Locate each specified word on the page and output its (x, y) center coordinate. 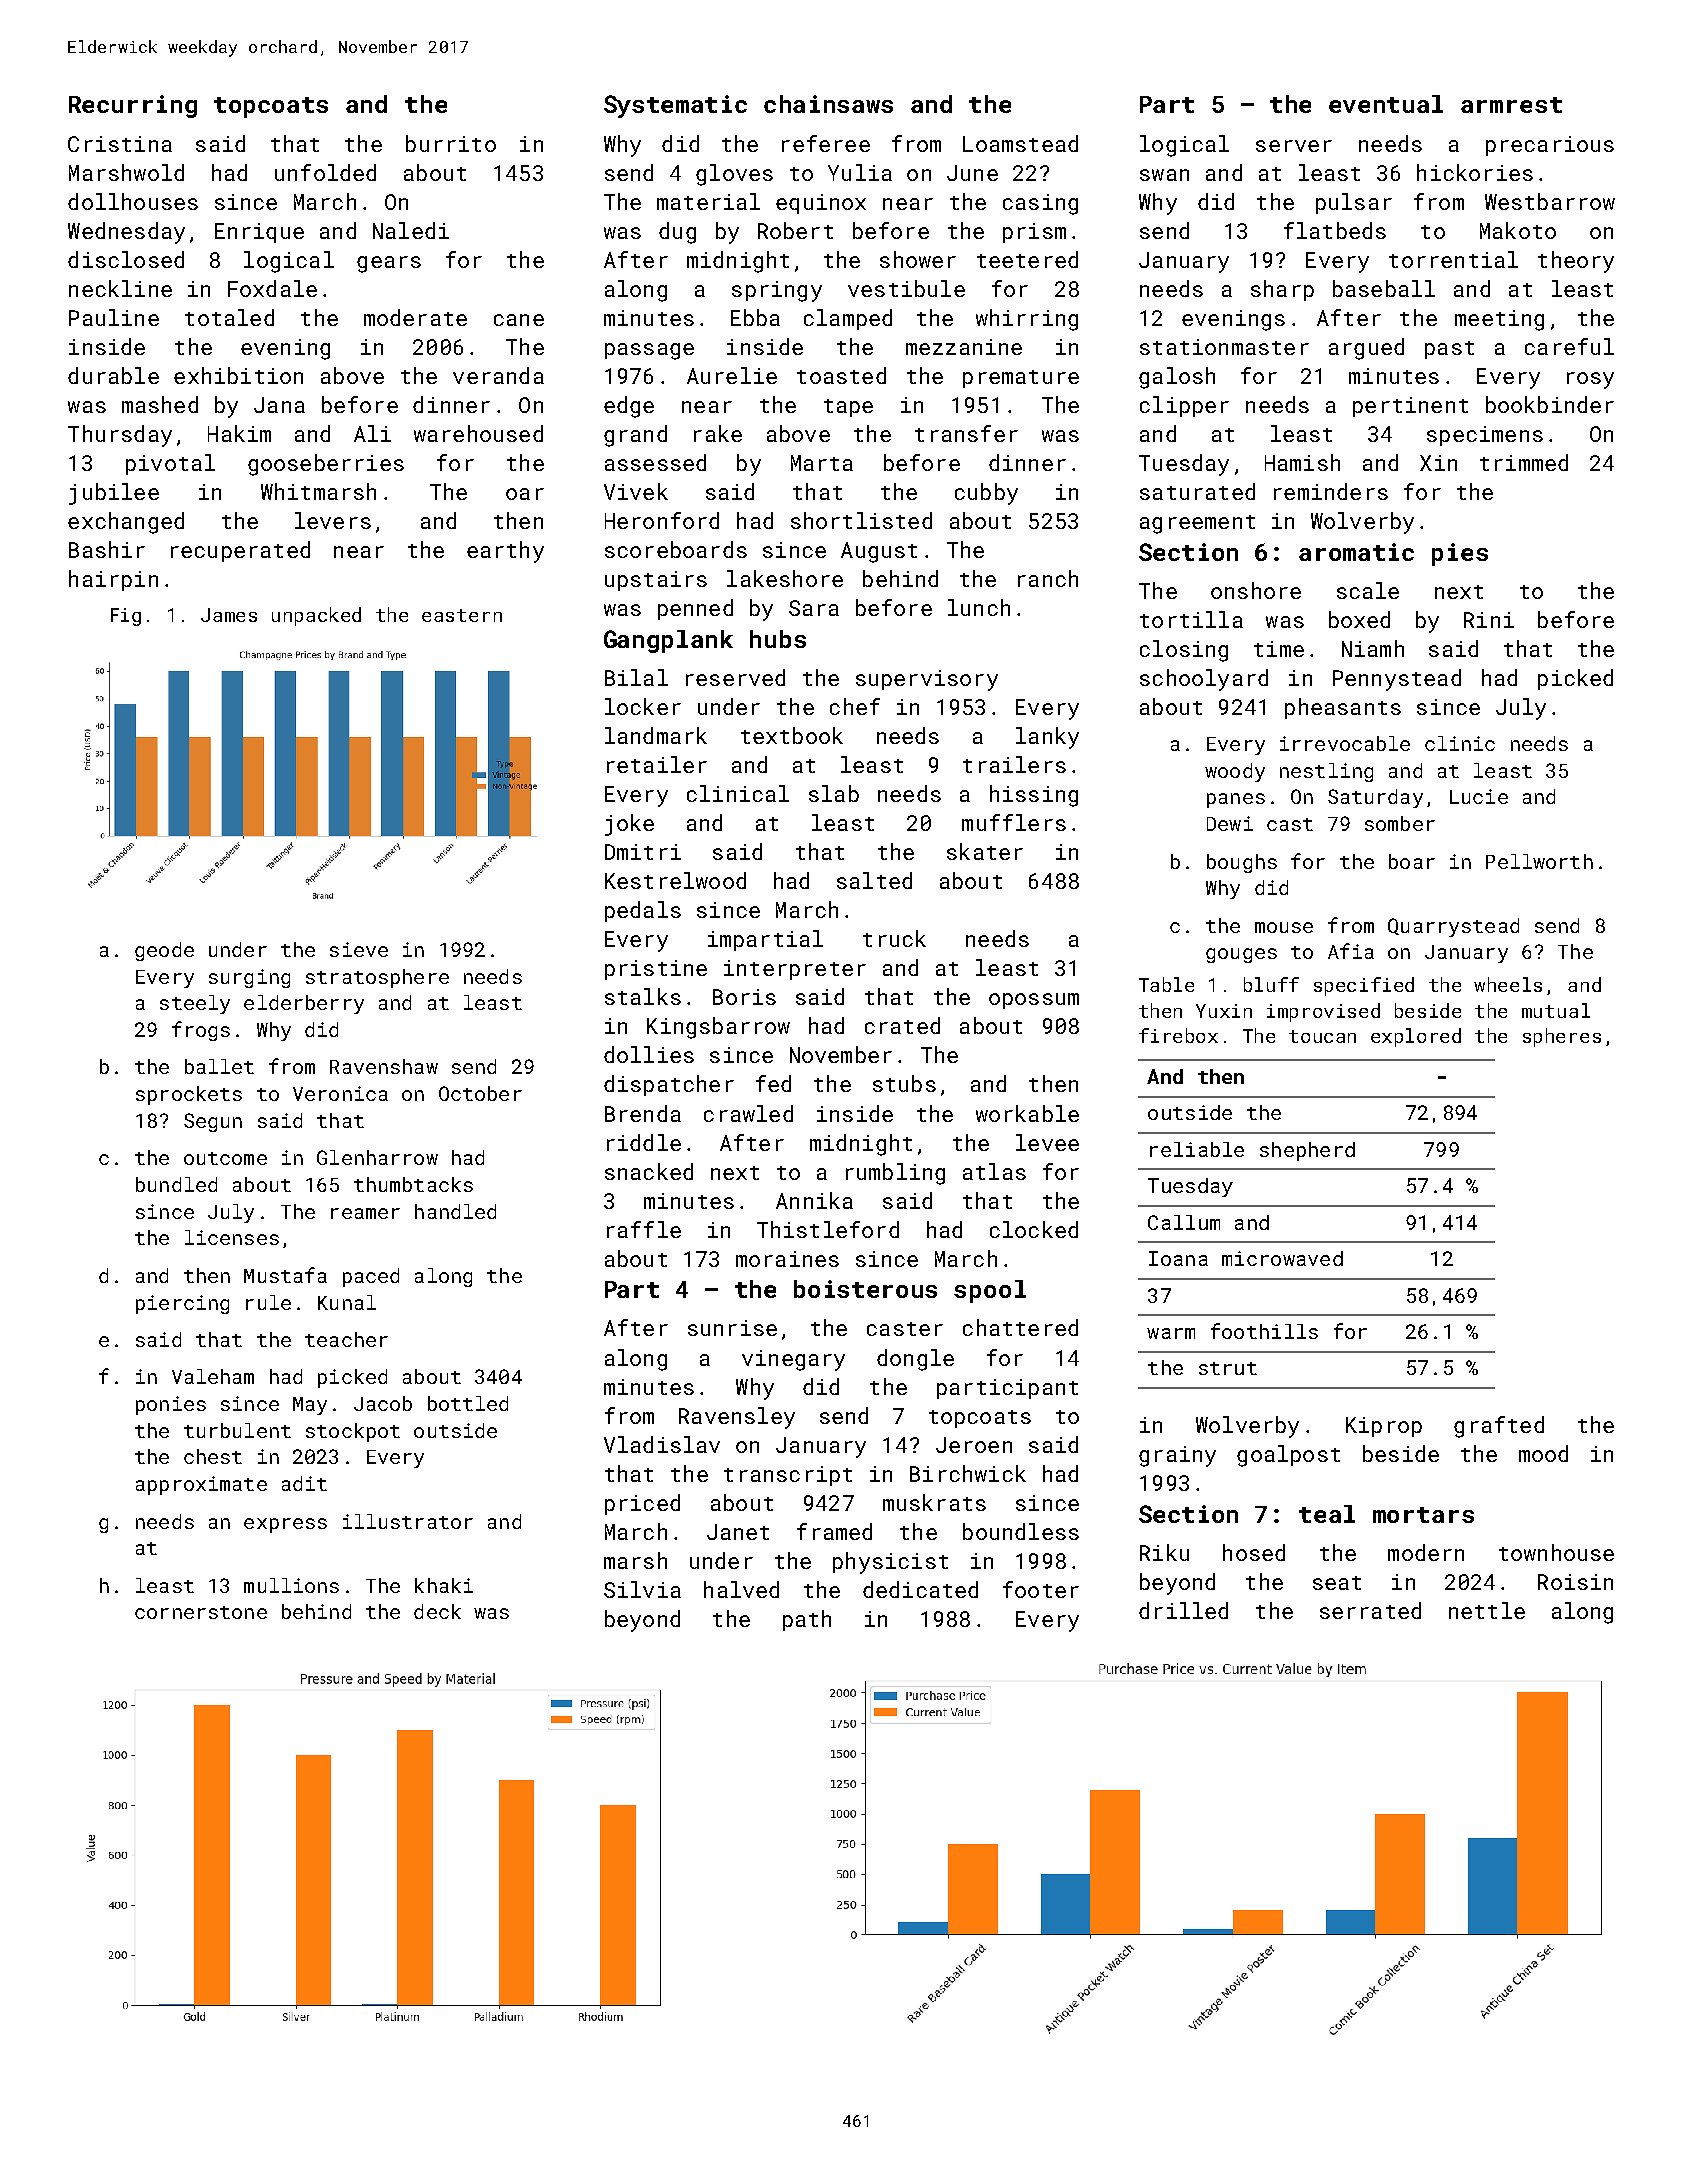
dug (677, 233)
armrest (1511, 105)
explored (1416, 1037)
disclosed (126, 259)
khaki (444, 1585)
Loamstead (1020, 143)
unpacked (316, 616)
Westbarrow (1550, 201)
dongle (915, 1360)
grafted (1499, 1427)
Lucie (1479, 796)
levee (1047, 1142)
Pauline (114, 317)
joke (629, 825)
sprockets (189, 1095)
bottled (468, 1403)
